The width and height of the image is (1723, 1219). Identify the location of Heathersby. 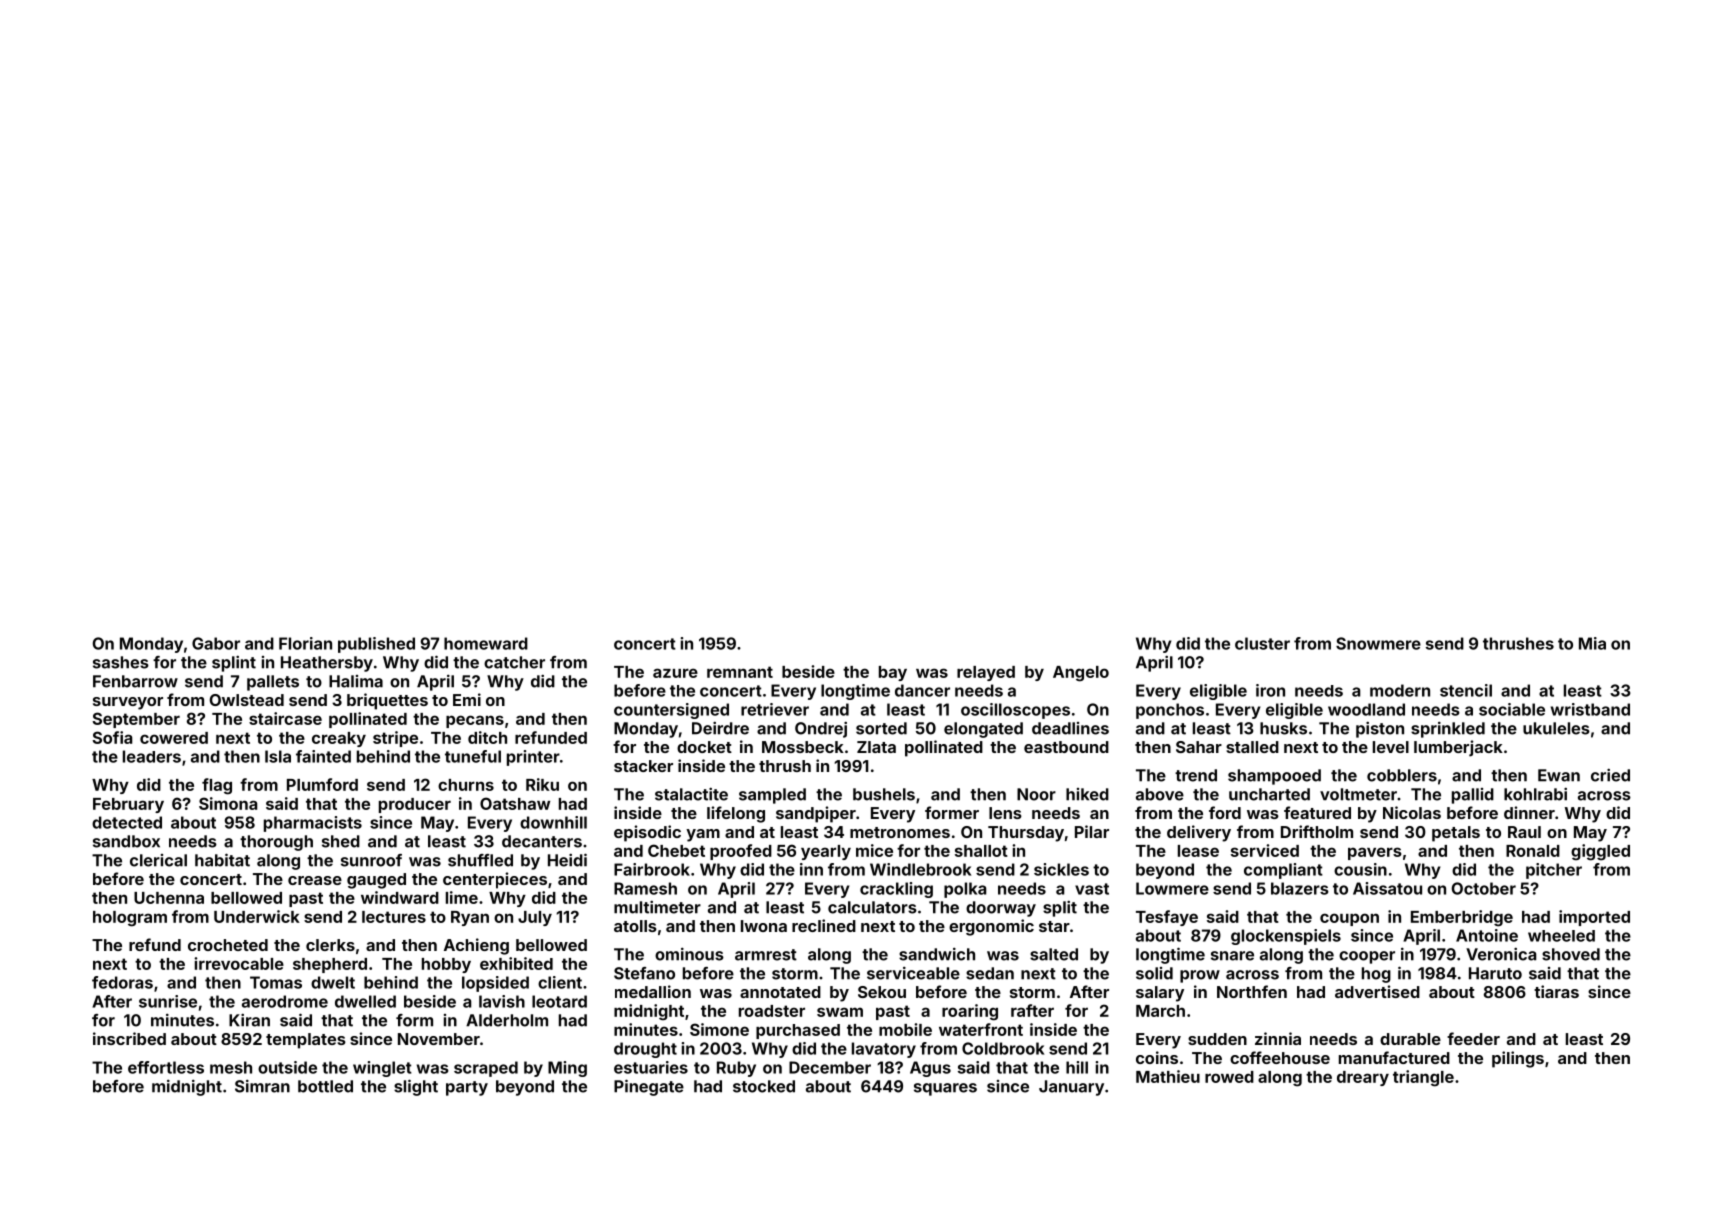
(327, 664).
